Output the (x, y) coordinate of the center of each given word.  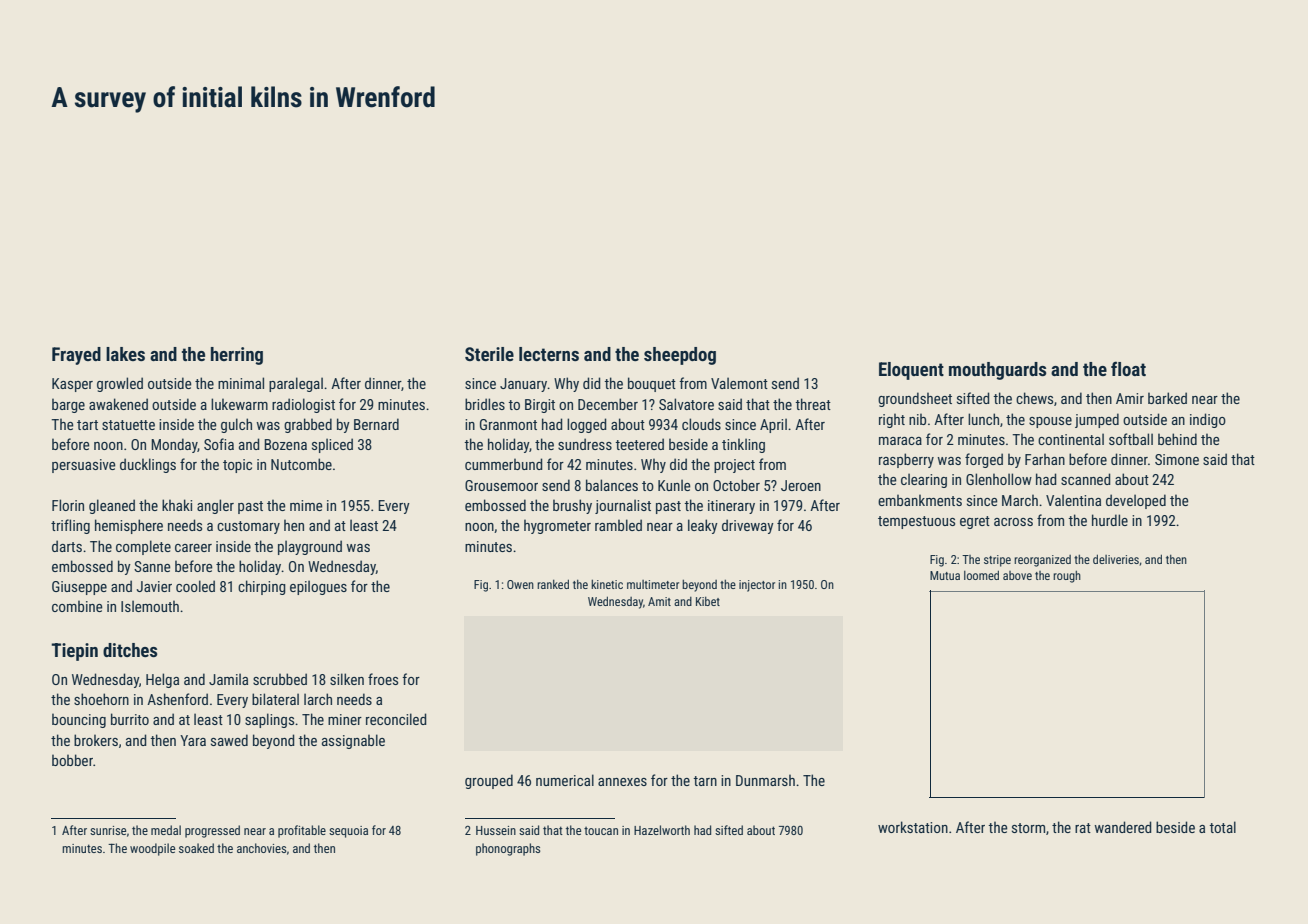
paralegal (296, 384)
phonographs (508, 849)
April (773, 425)
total (1222, 827)
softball (1131, 439)
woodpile (152, 849)
